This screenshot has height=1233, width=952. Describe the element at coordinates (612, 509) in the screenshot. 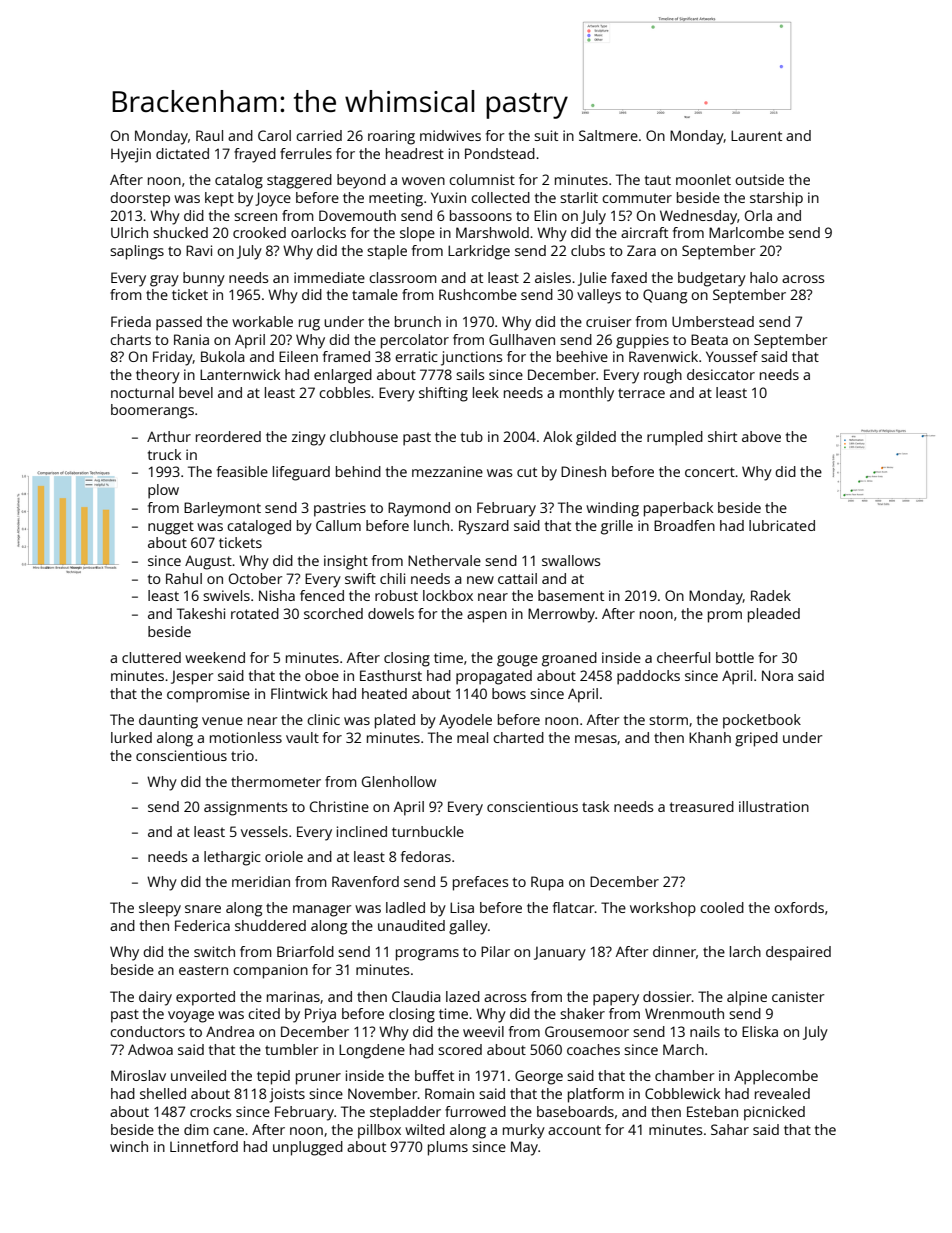

I see `winding` at that location.
